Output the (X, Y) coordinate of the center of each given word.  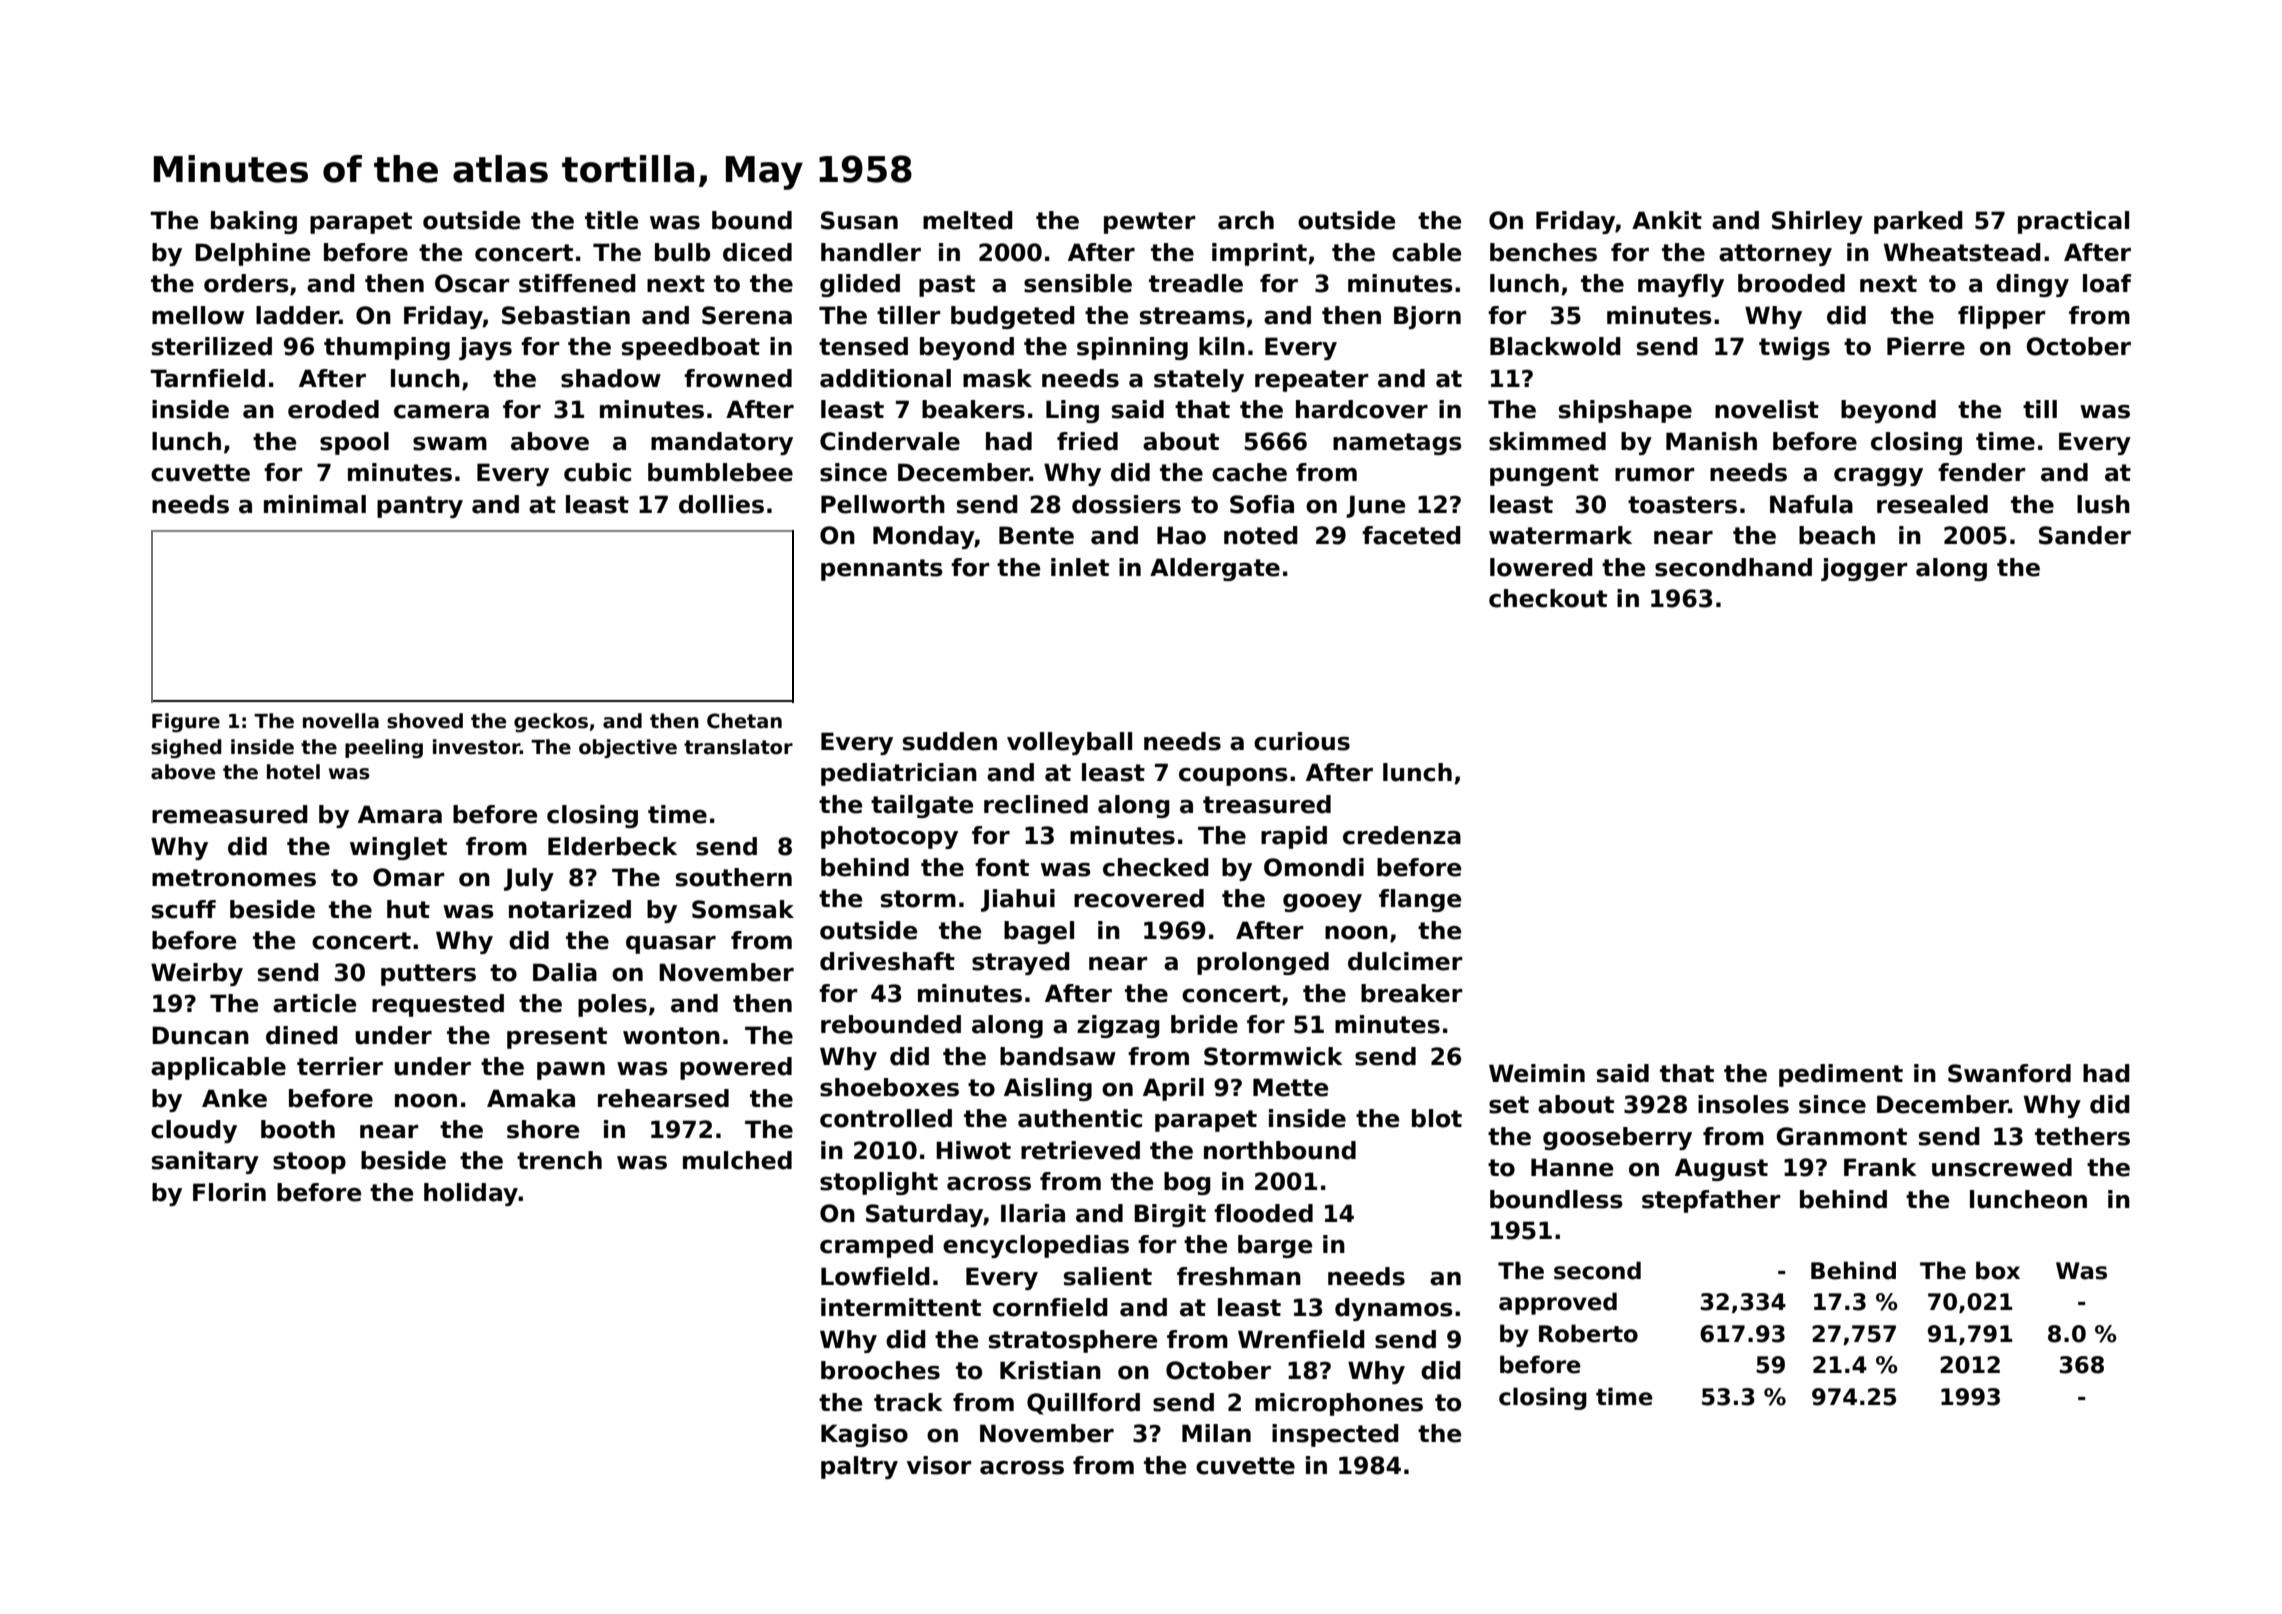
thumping (387, 348)
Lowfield (875, 1276)
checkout (1548, 598)
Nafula (1811, 504)
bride (1204, 1024)
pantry (420, 507)
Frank (1880, 1167)
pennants (882, 570)
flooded (1263, 1213)
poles (612, 1005)
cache (1249, 472)
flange (1420, 900)
